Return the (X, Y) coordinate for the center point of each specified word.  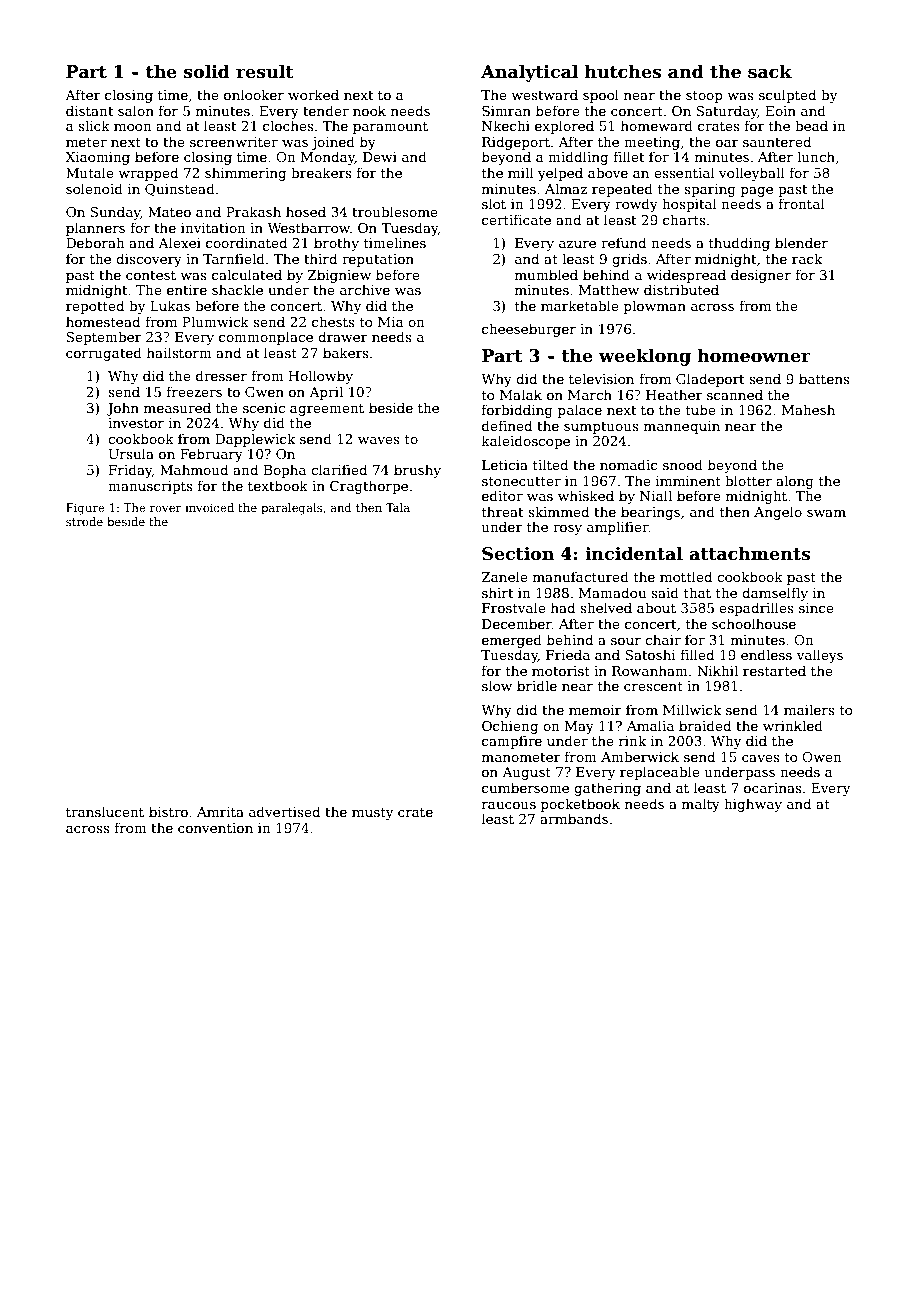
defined (507, 425)
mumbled (546, 274)
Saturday (727, 112)
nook (369, 110)
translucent (105, 811)
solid (207, 71)
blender (801, 242)
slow (497, 685)
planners (95, 229)
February (211, 455)
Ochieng (510, 727)
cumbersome (525, 787)
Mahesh (808, 409)
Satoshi (650, 654)
